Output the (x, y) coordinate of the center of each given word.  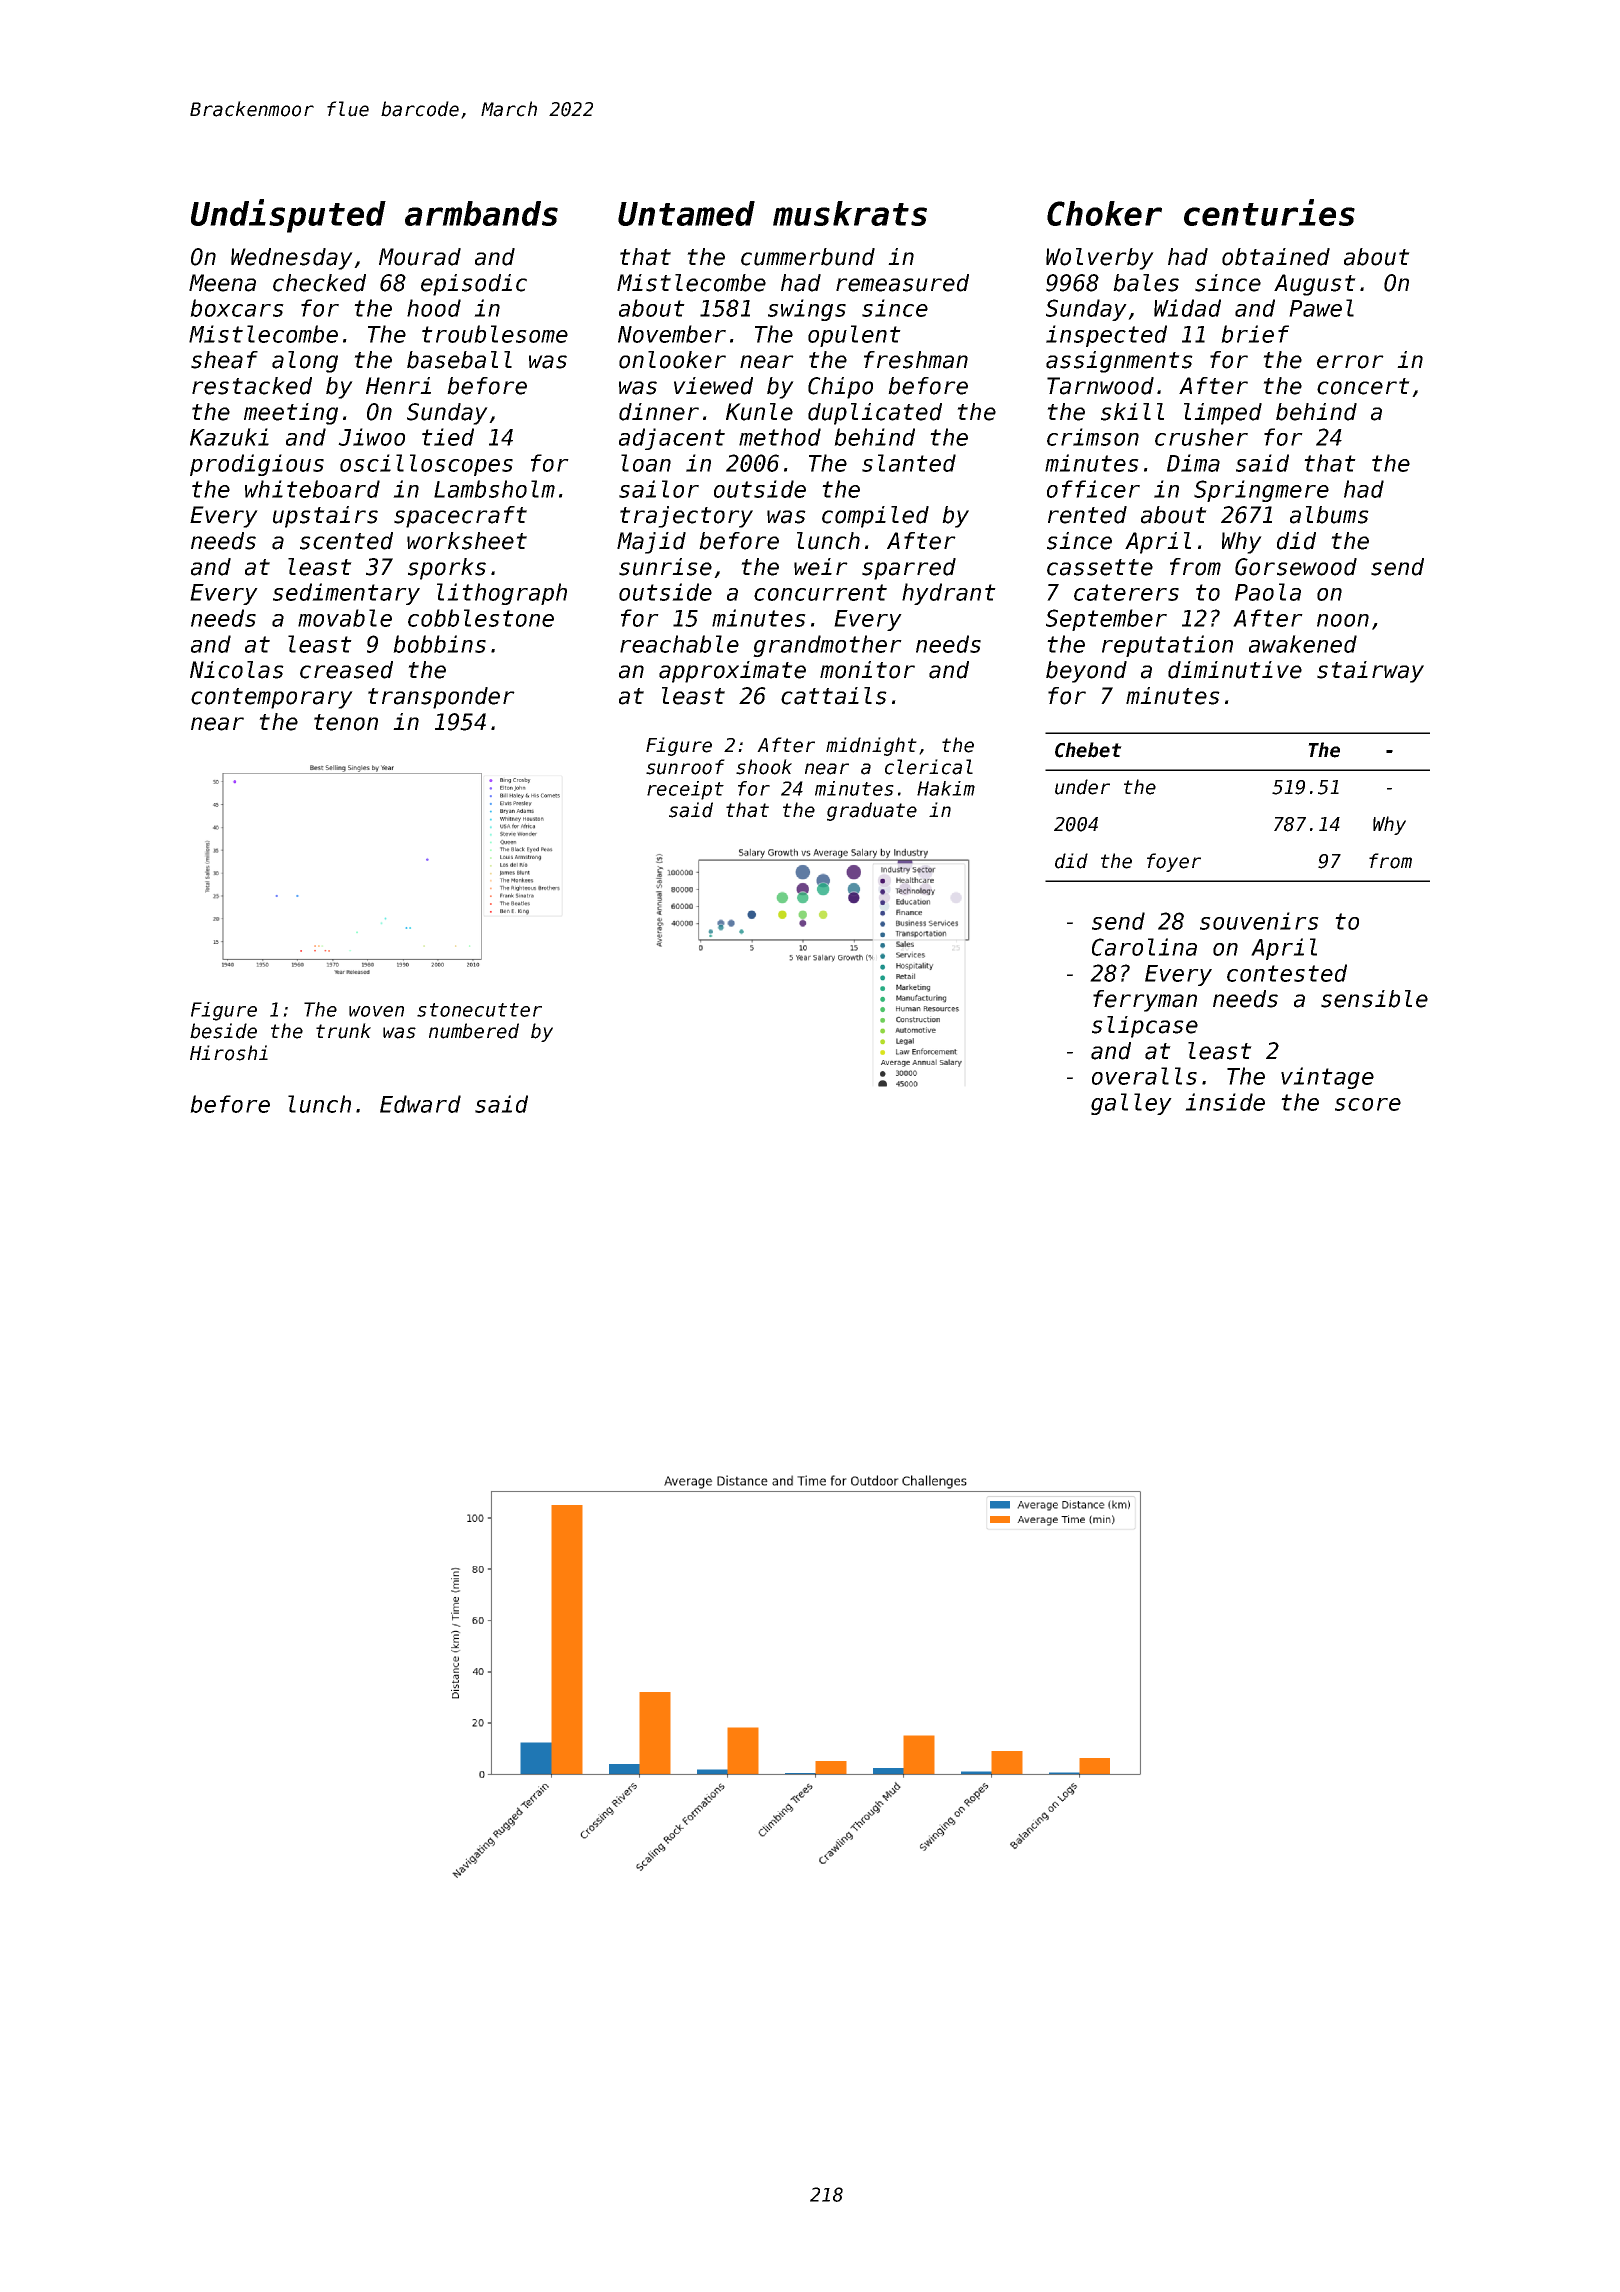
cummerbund (808, 257)
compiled (875, 517)
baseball (459, 360)
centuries (1269, 212)
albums (1329, 515)
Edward (420, 1104)
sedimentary (346, 594)
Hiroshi (229, 1053)
